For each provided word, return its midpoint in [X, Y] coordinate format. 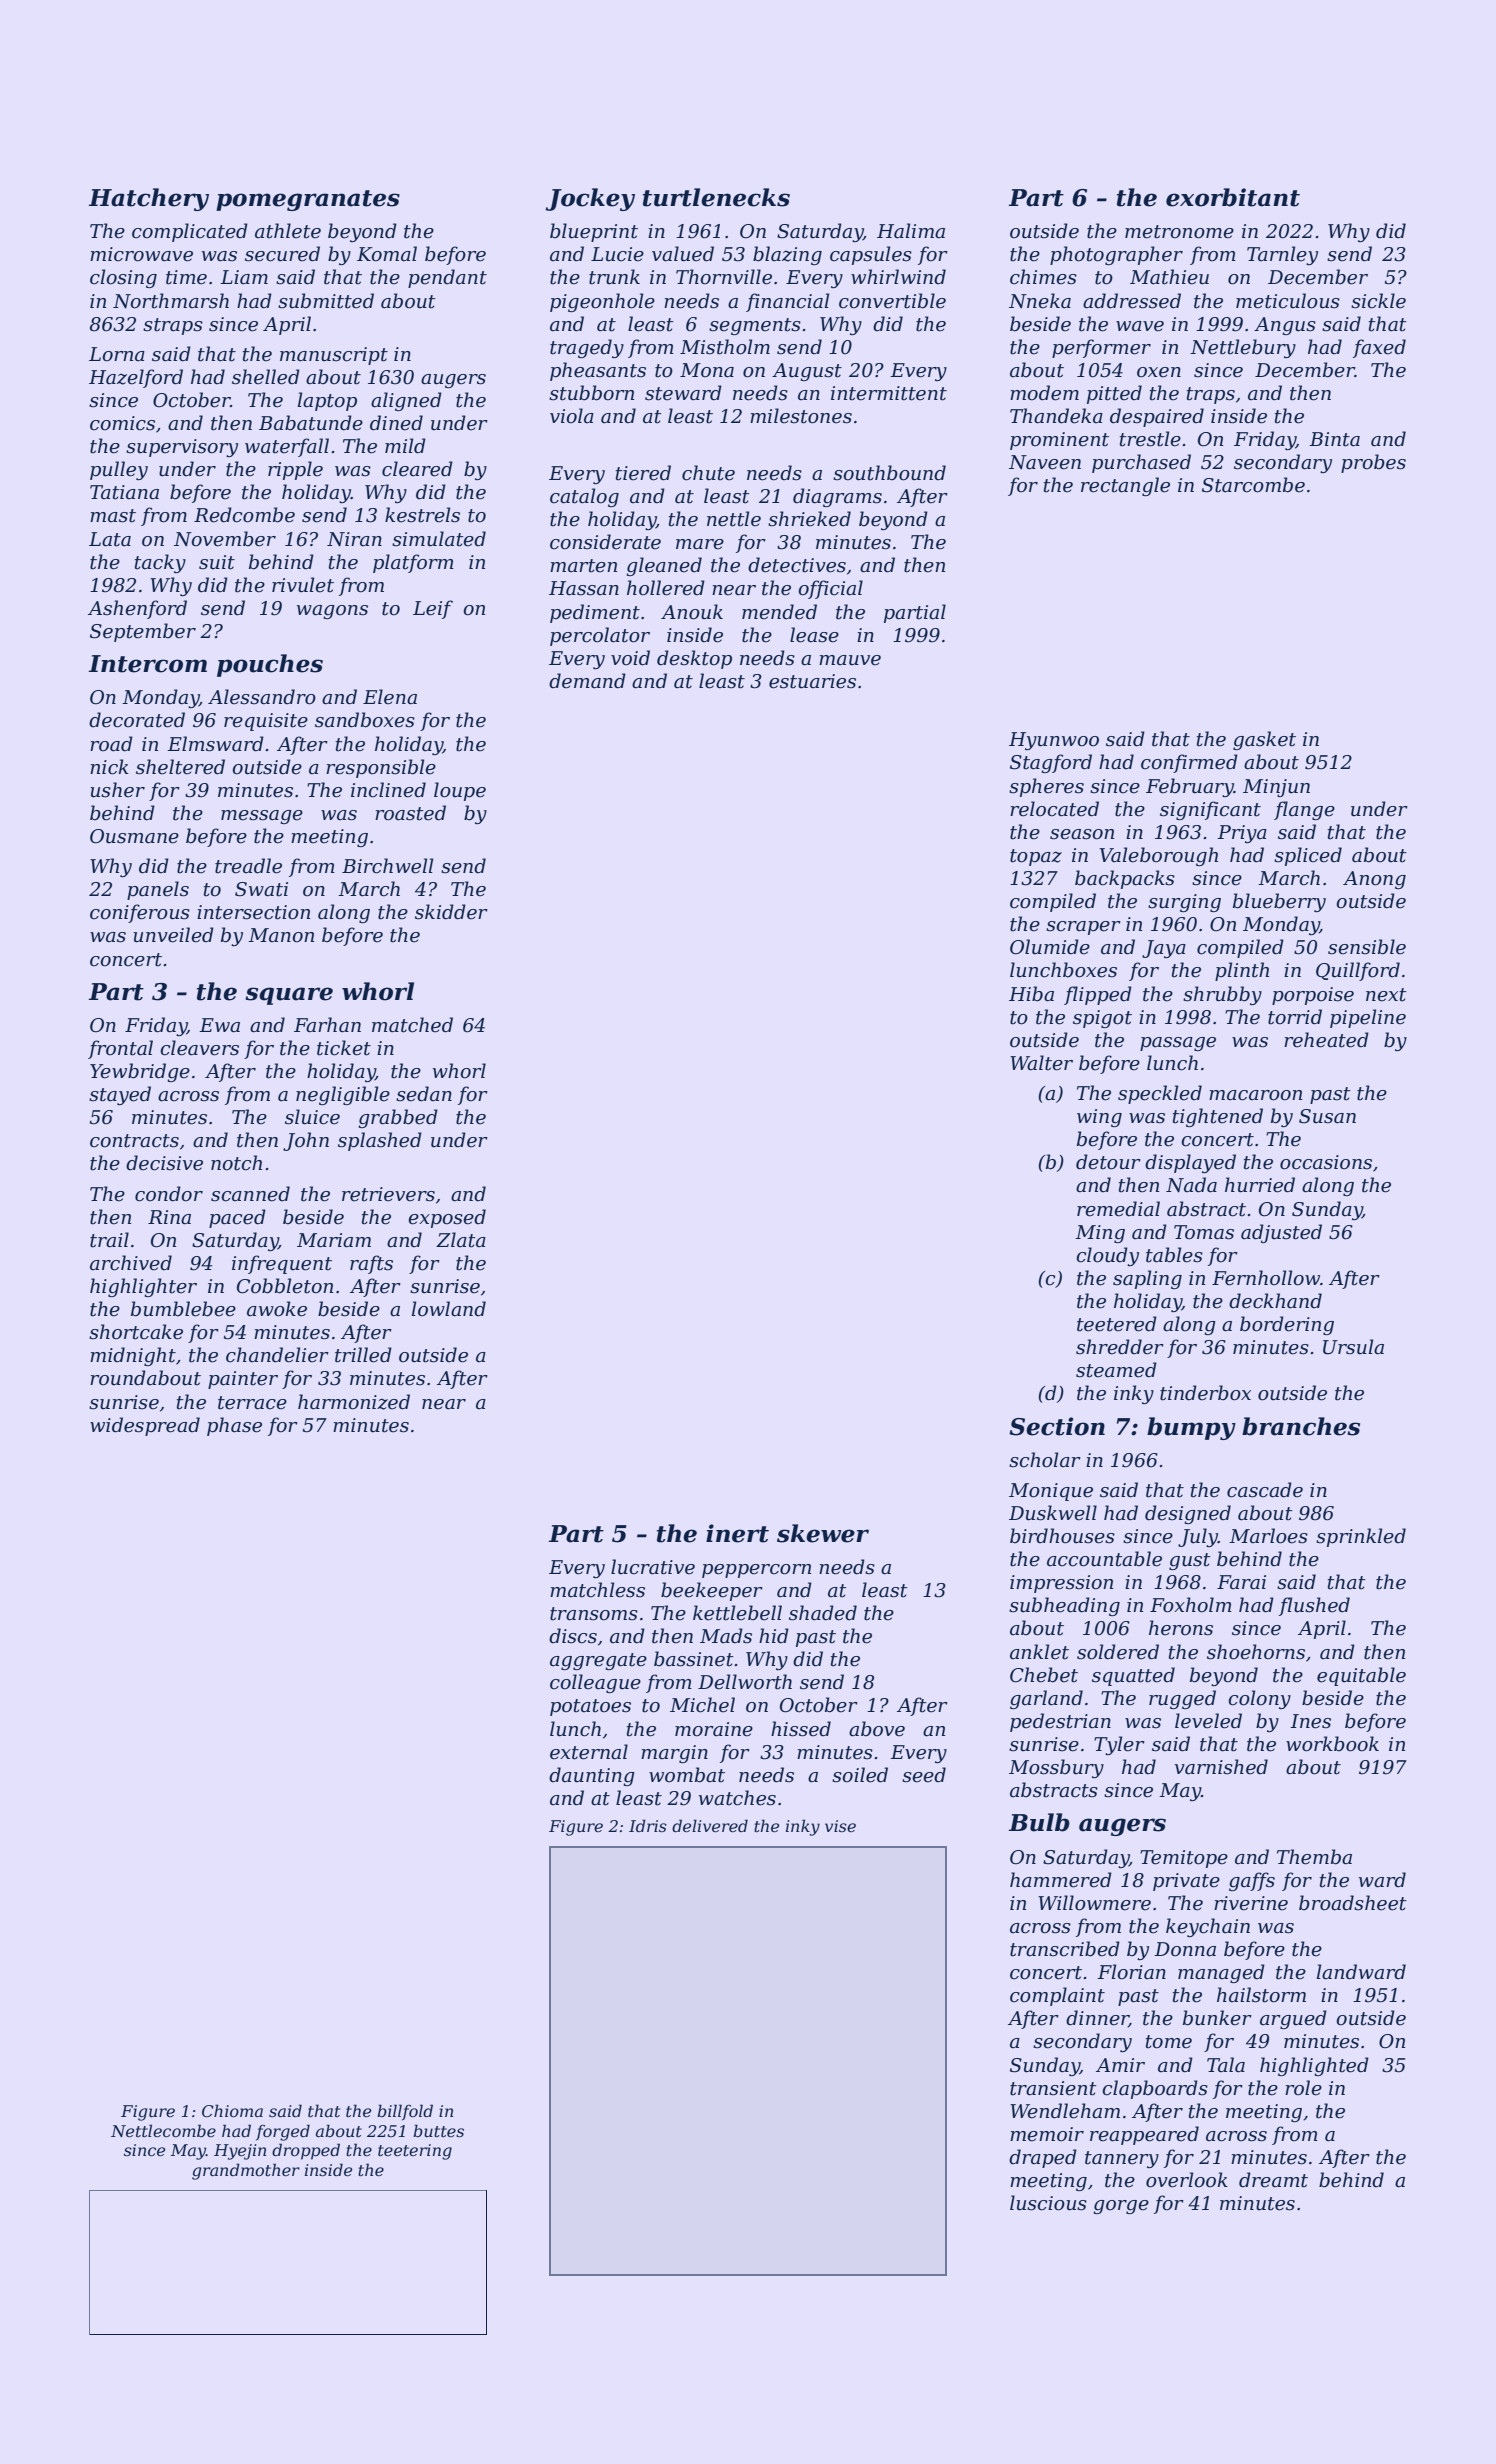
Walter [1041, 1063]
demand [587, 681]
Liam [244, 277]
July [1198, 1537]
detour [1108, 1162]
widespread [145, 1426]
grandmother [246, 2171]
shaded [823, 1613]
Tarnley [1282, 255]
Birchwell [387, 866]
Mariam [334, 1240]
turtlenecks [716, 197]
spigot [1102, 1019]
